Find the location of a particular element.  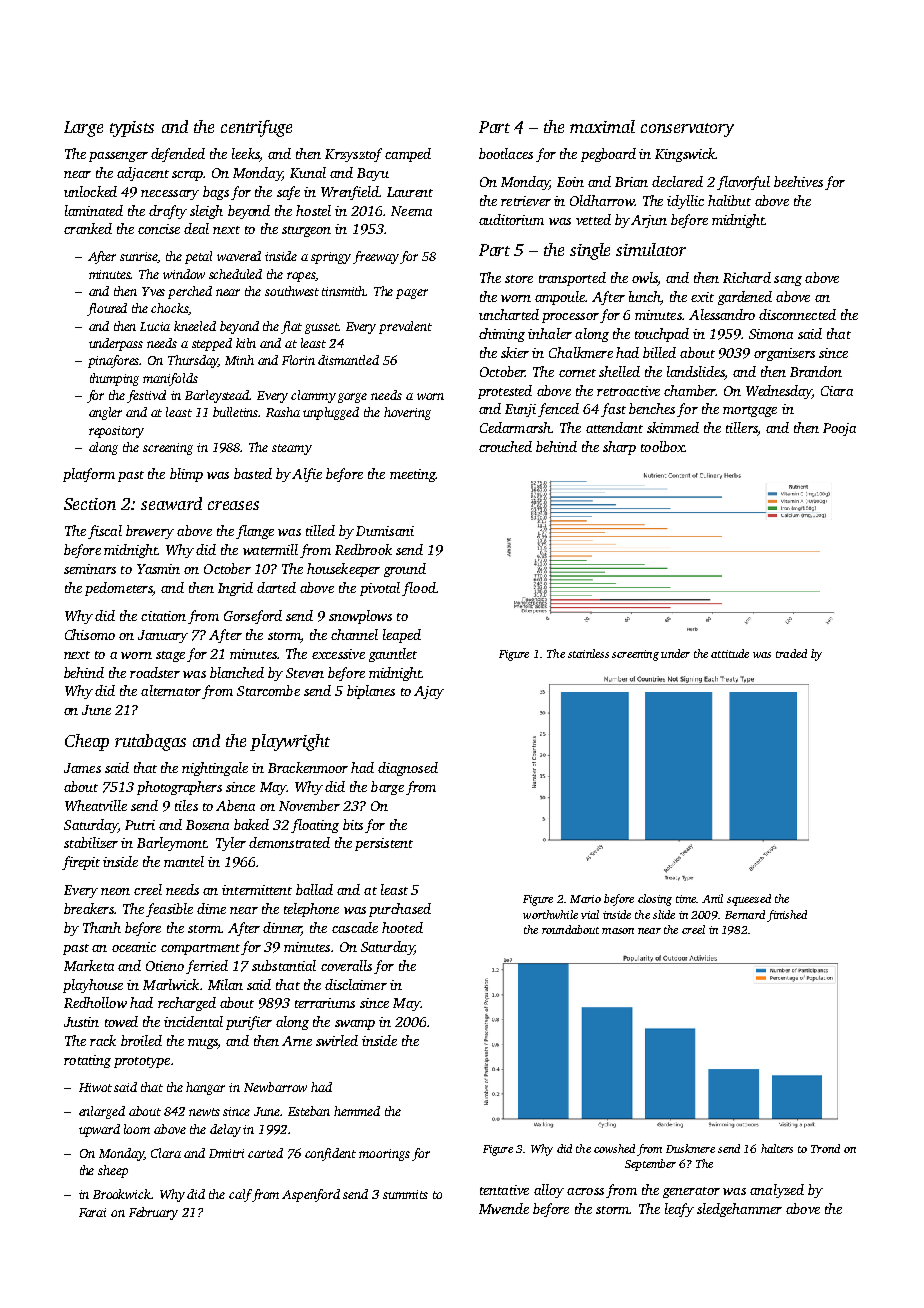

purchased is located at coordinates (400, 910).
